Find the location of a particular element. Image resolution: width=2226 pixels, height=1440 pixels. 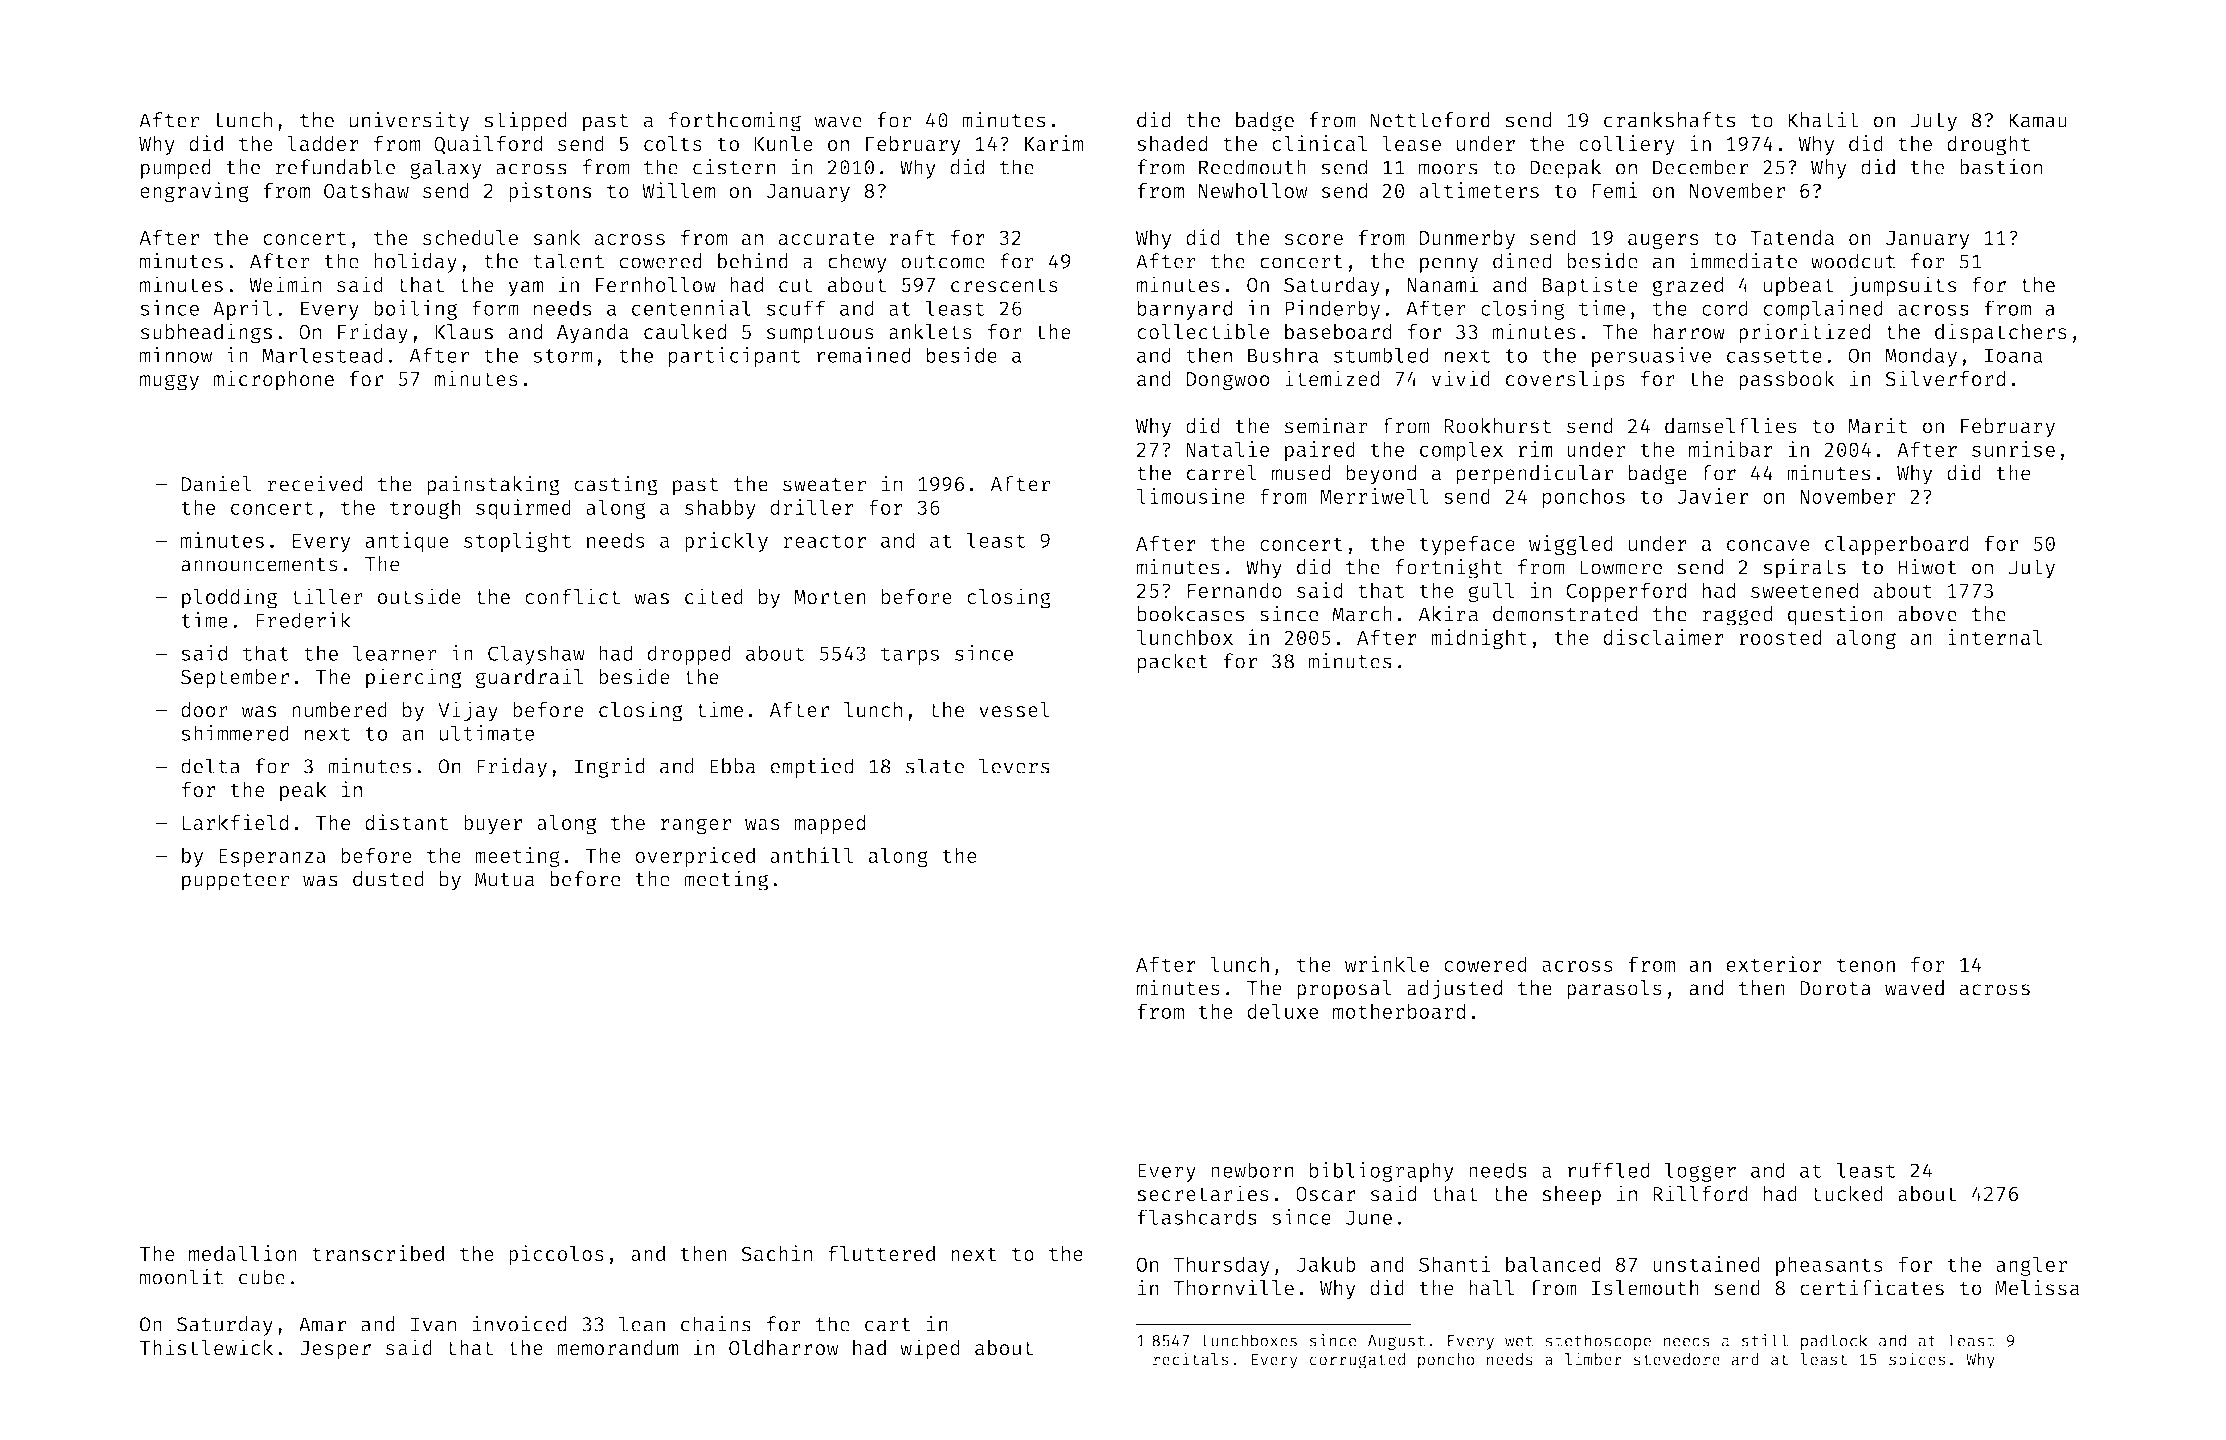

ladder is located at coordinates (323, 143).
